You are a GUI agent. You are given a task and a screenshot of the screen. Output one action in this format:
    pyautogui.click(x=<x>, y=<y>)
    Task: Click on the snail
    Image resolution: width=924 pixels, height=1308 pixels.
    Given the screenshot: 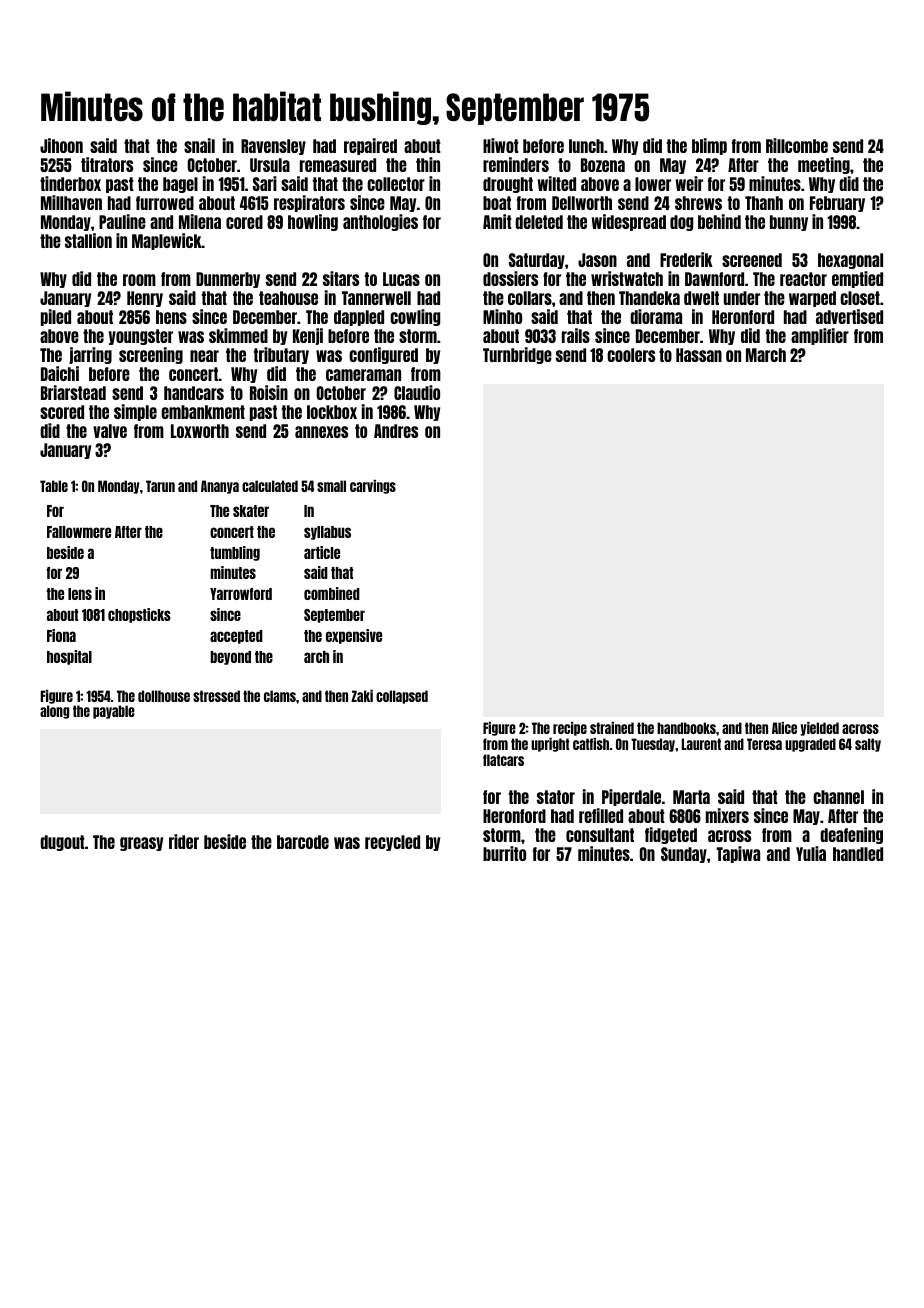 What is the action you would take?
    pyautogui.click(x=199, y=145)
